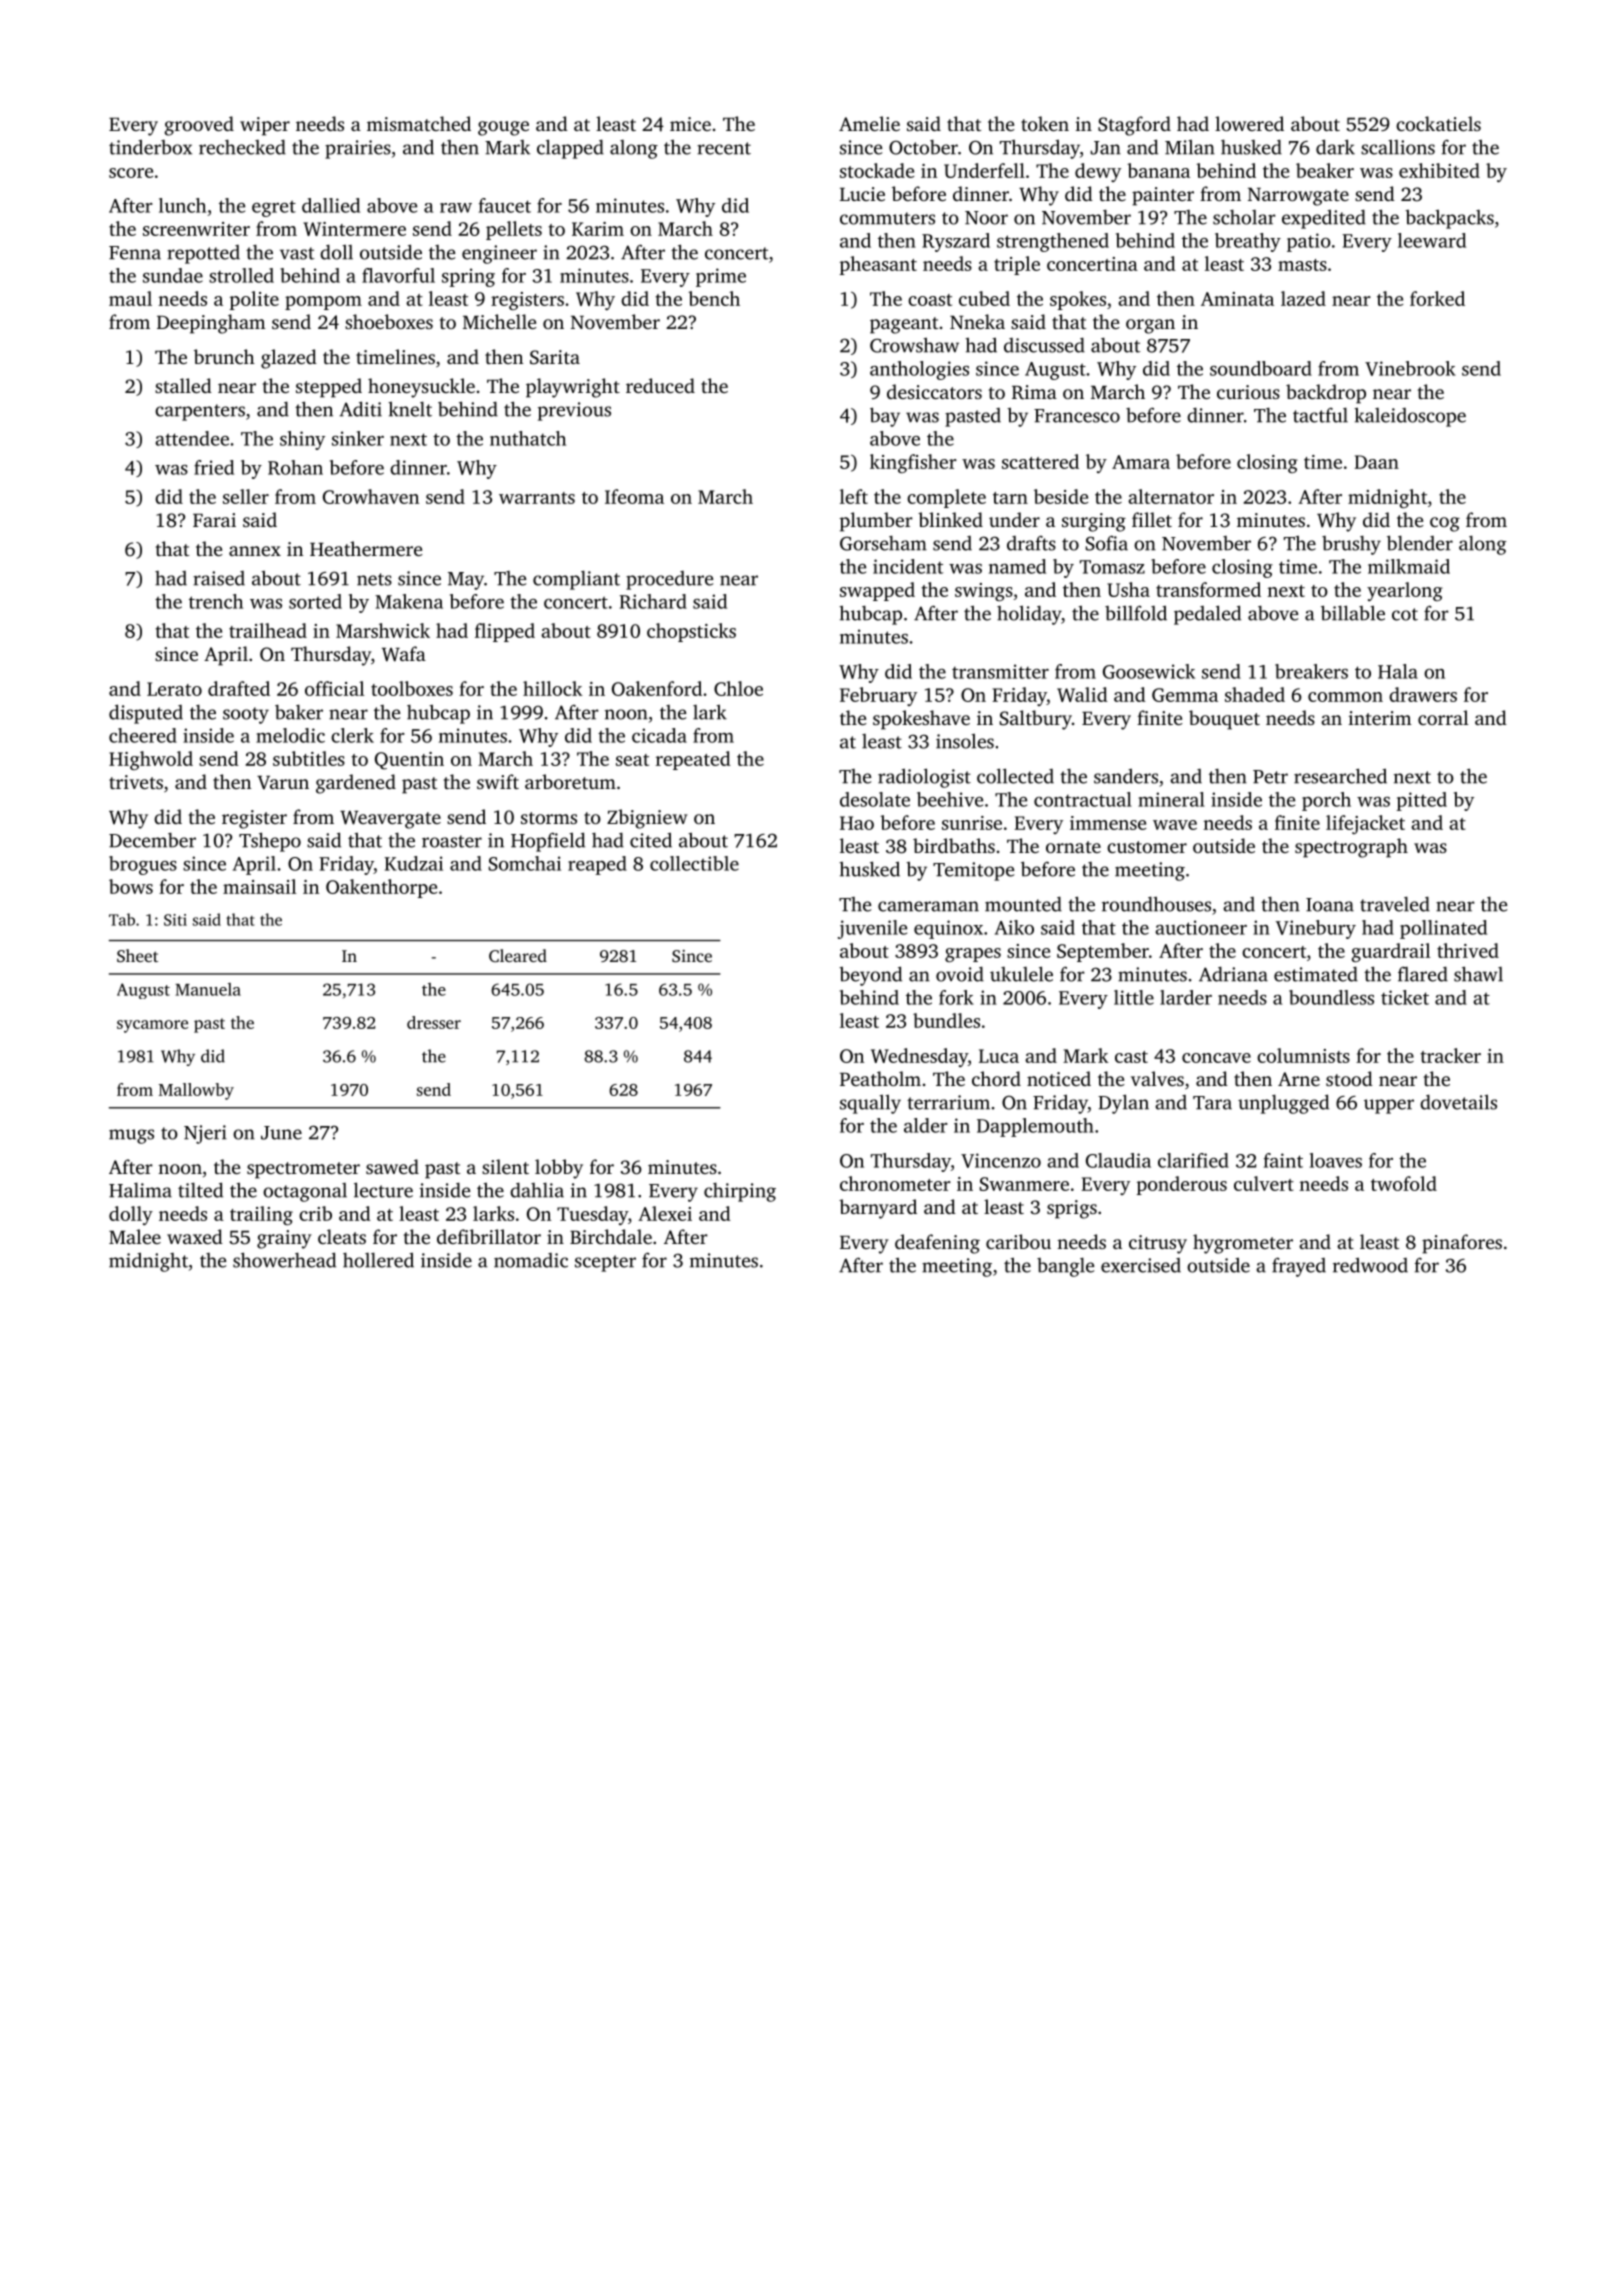 The image size is (1620, 2292). Describe the element at coordinates (669, 580) in the screenshot. I see `procedure` at that location.
